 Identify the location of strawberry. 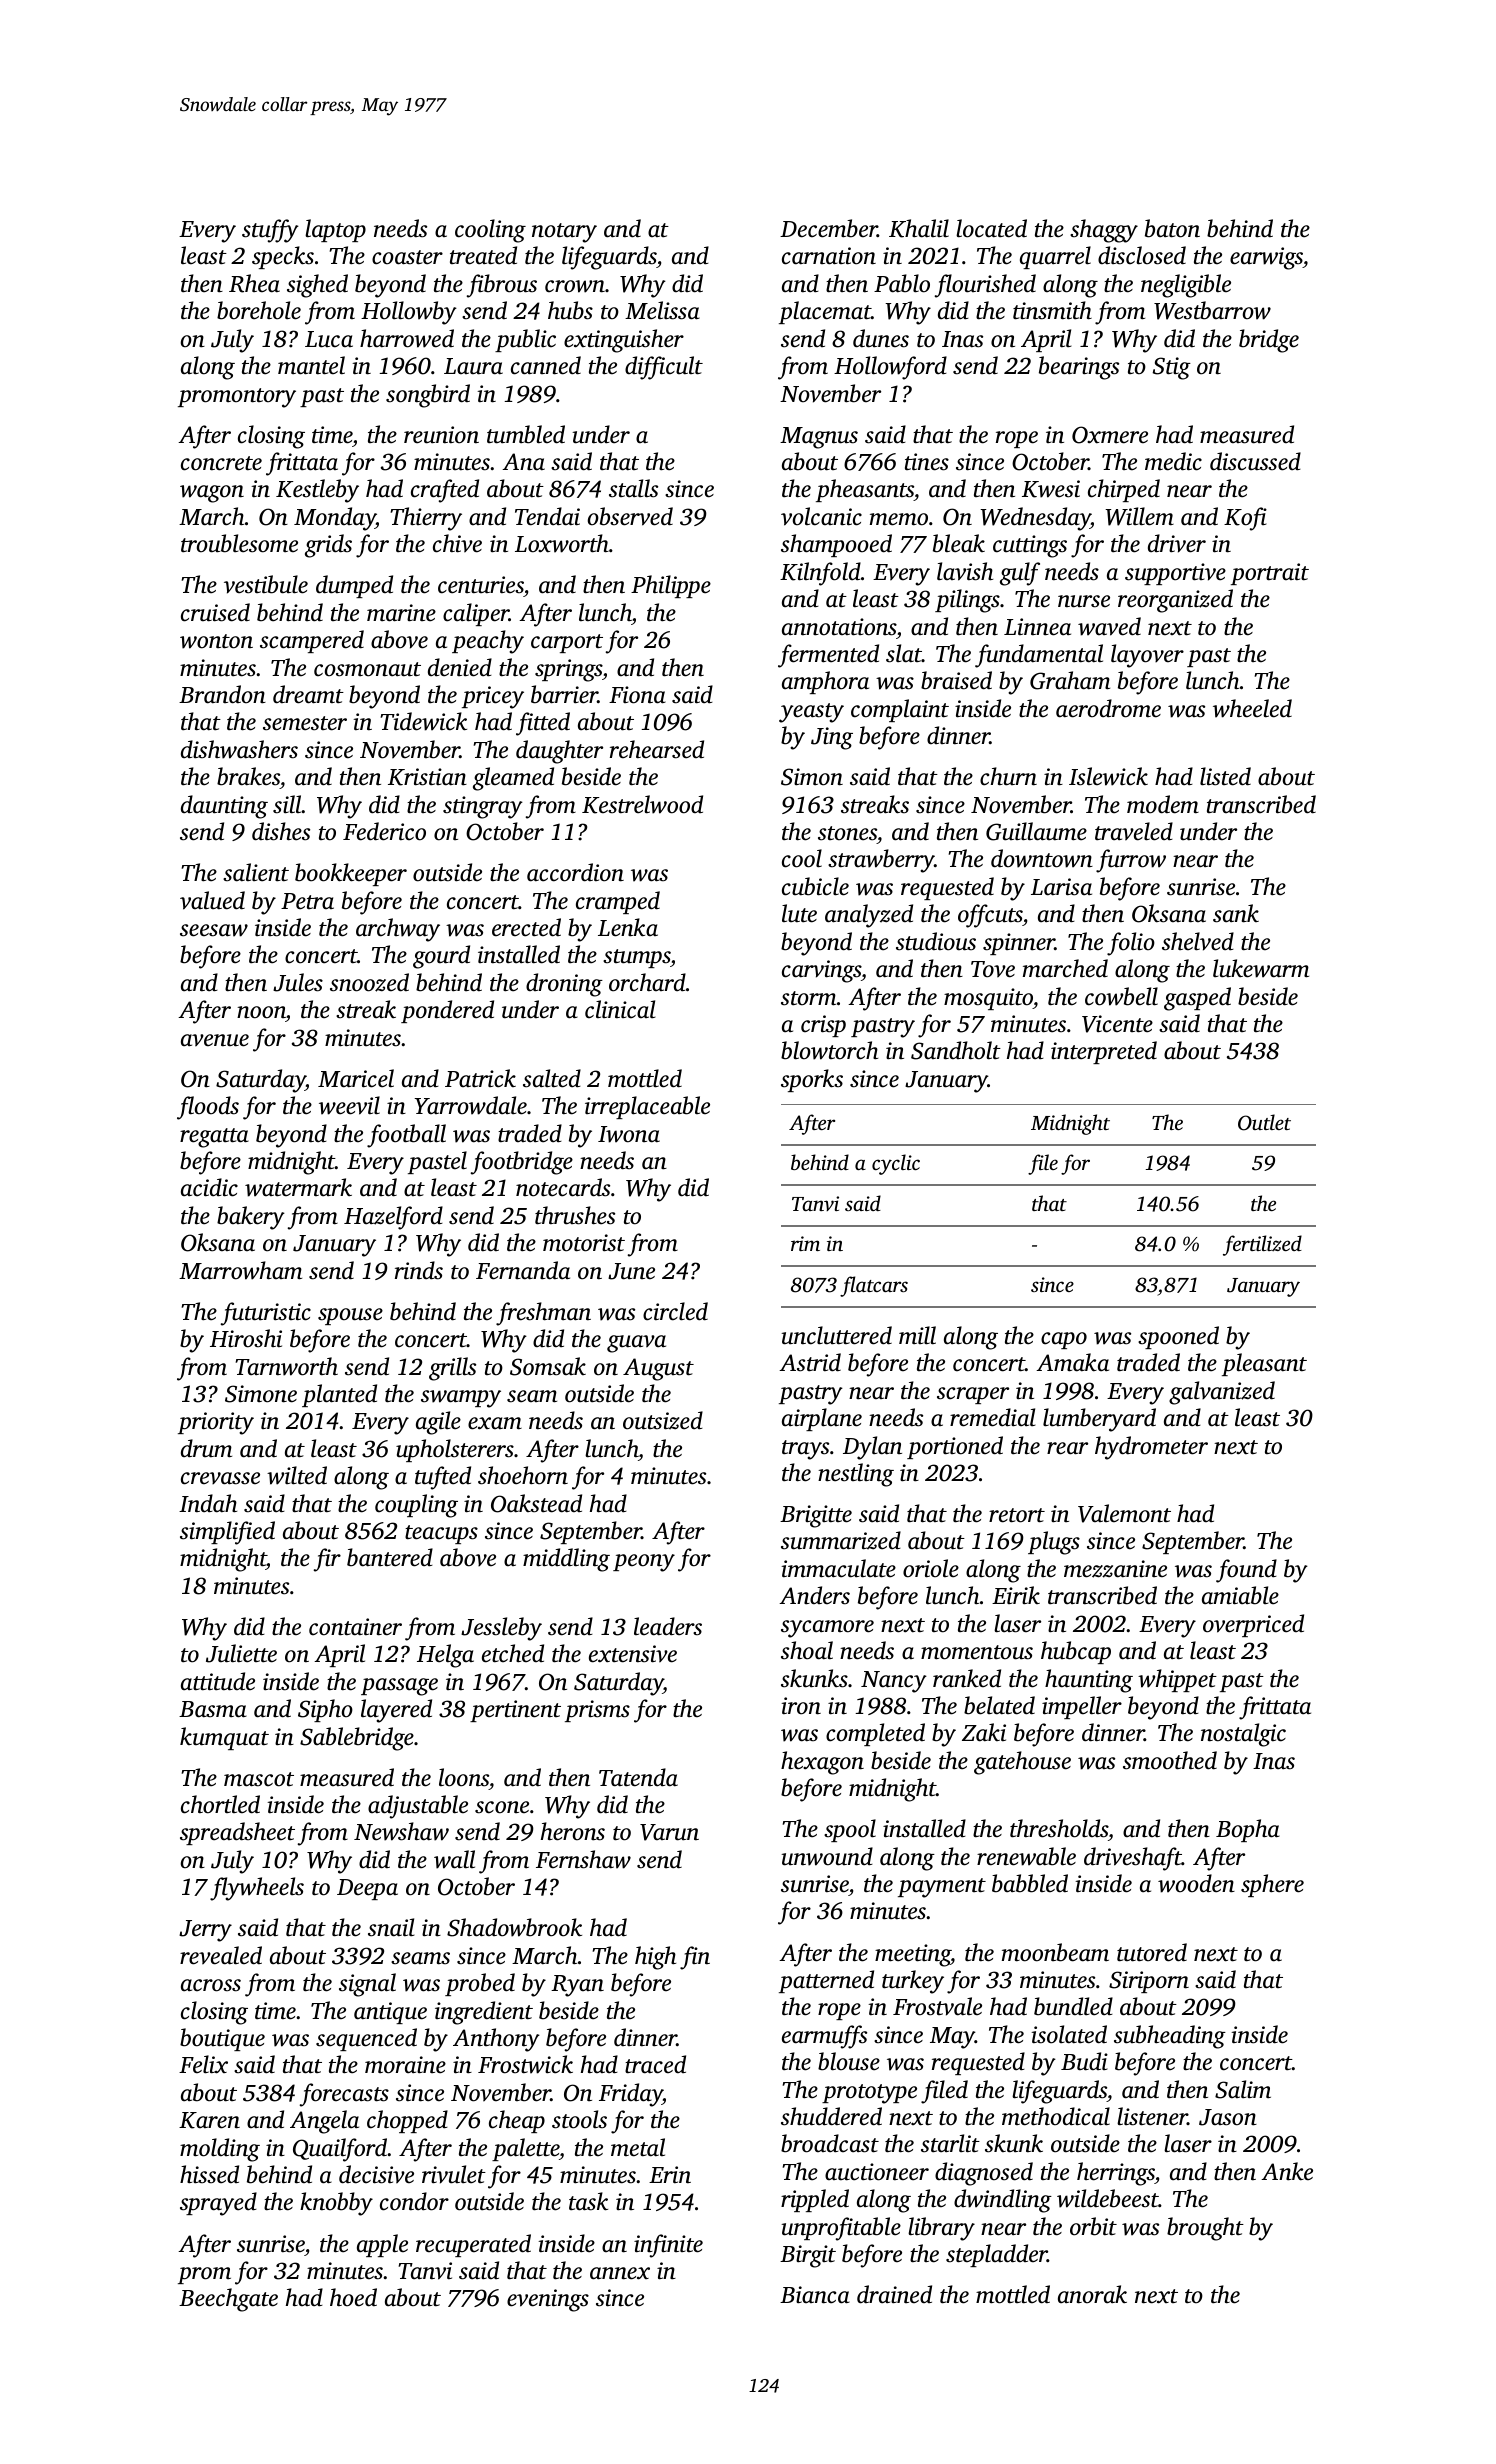
(881, 861).
